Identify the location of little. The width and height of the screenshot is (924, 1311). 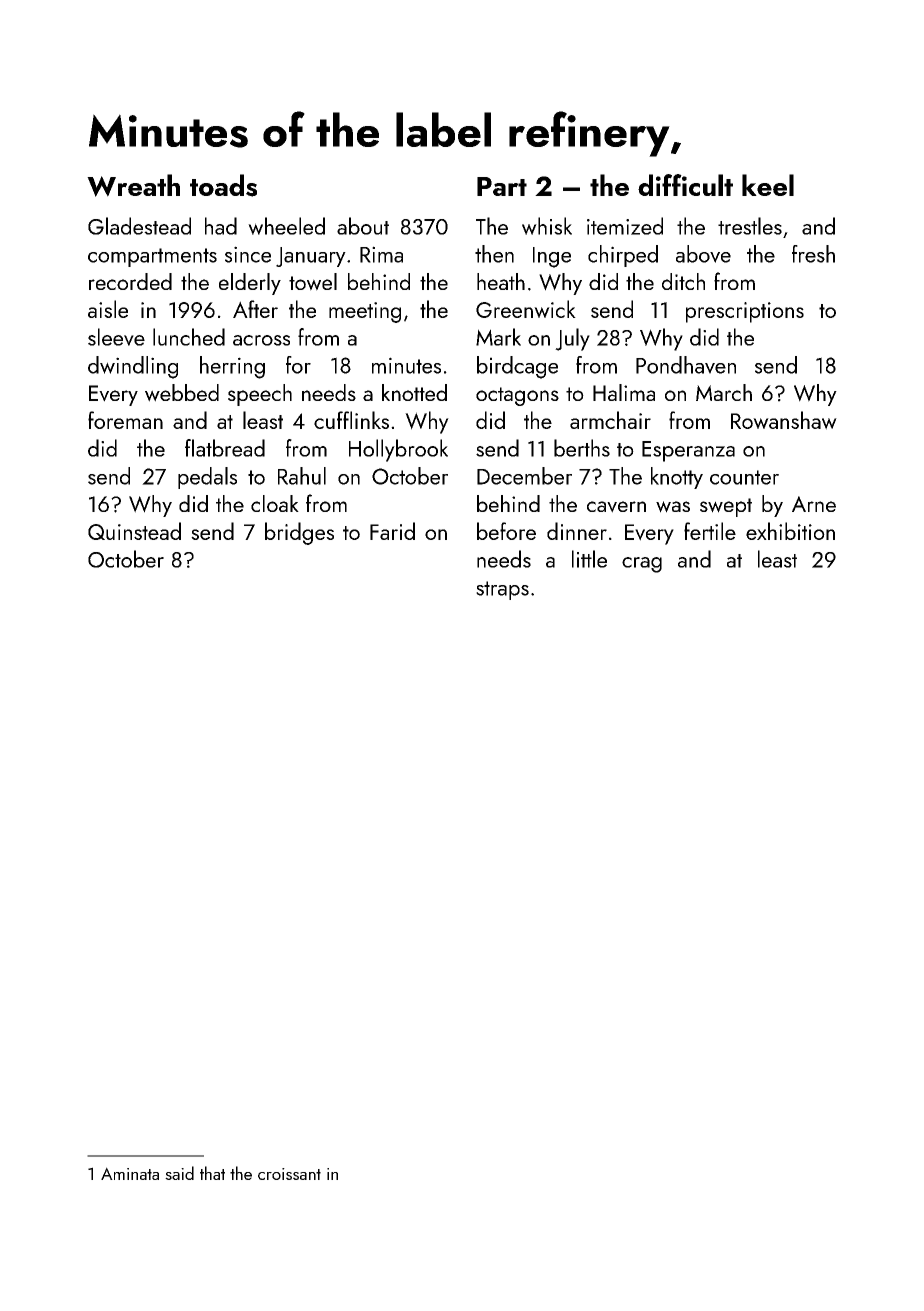
(589, 559).
